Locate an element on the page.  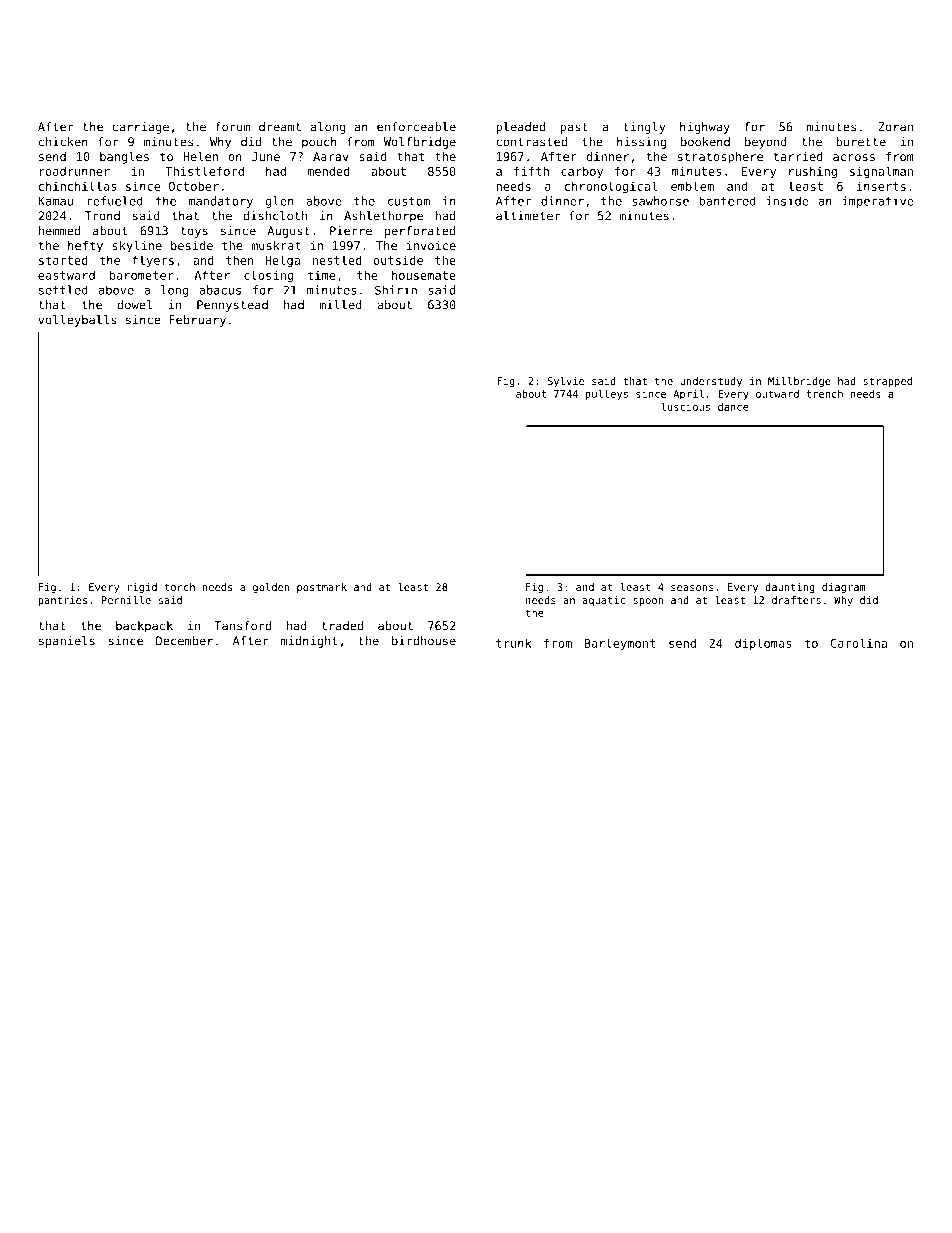
Kamau is located at coordinates (55, 201).
